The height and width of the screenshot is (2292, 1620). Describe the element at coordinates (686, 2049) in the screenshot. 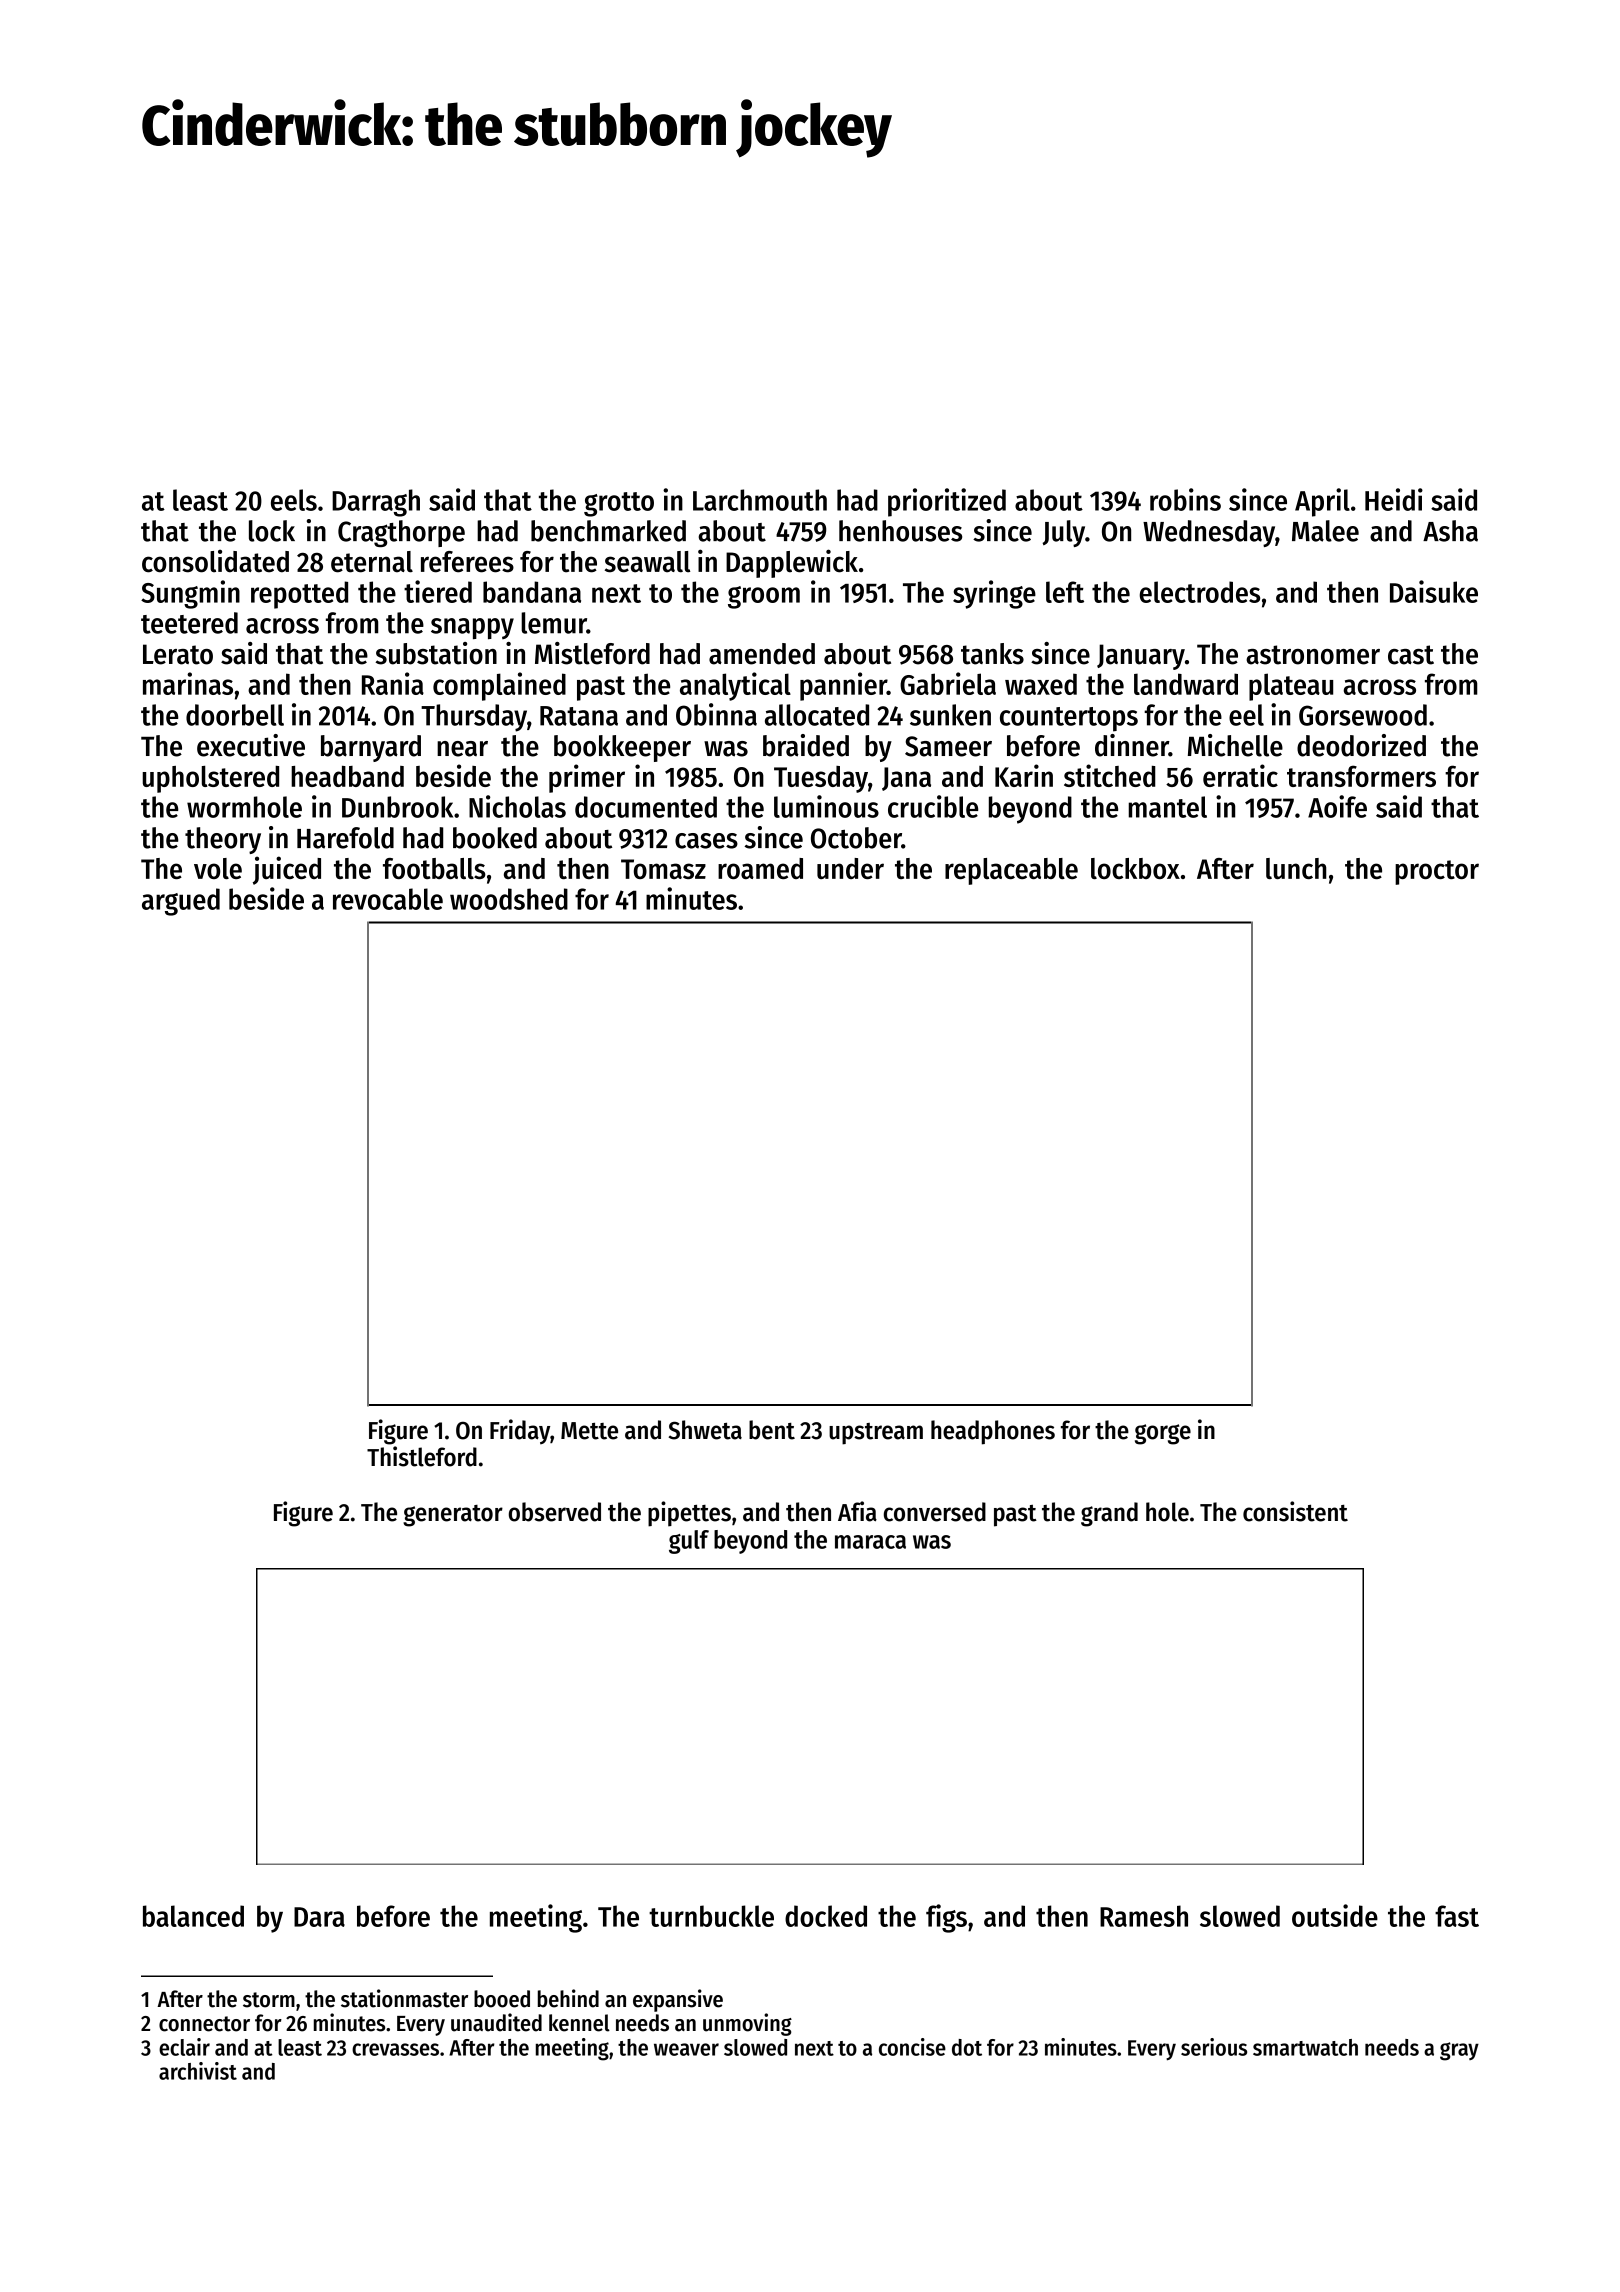

I see `weaver` at that location.
